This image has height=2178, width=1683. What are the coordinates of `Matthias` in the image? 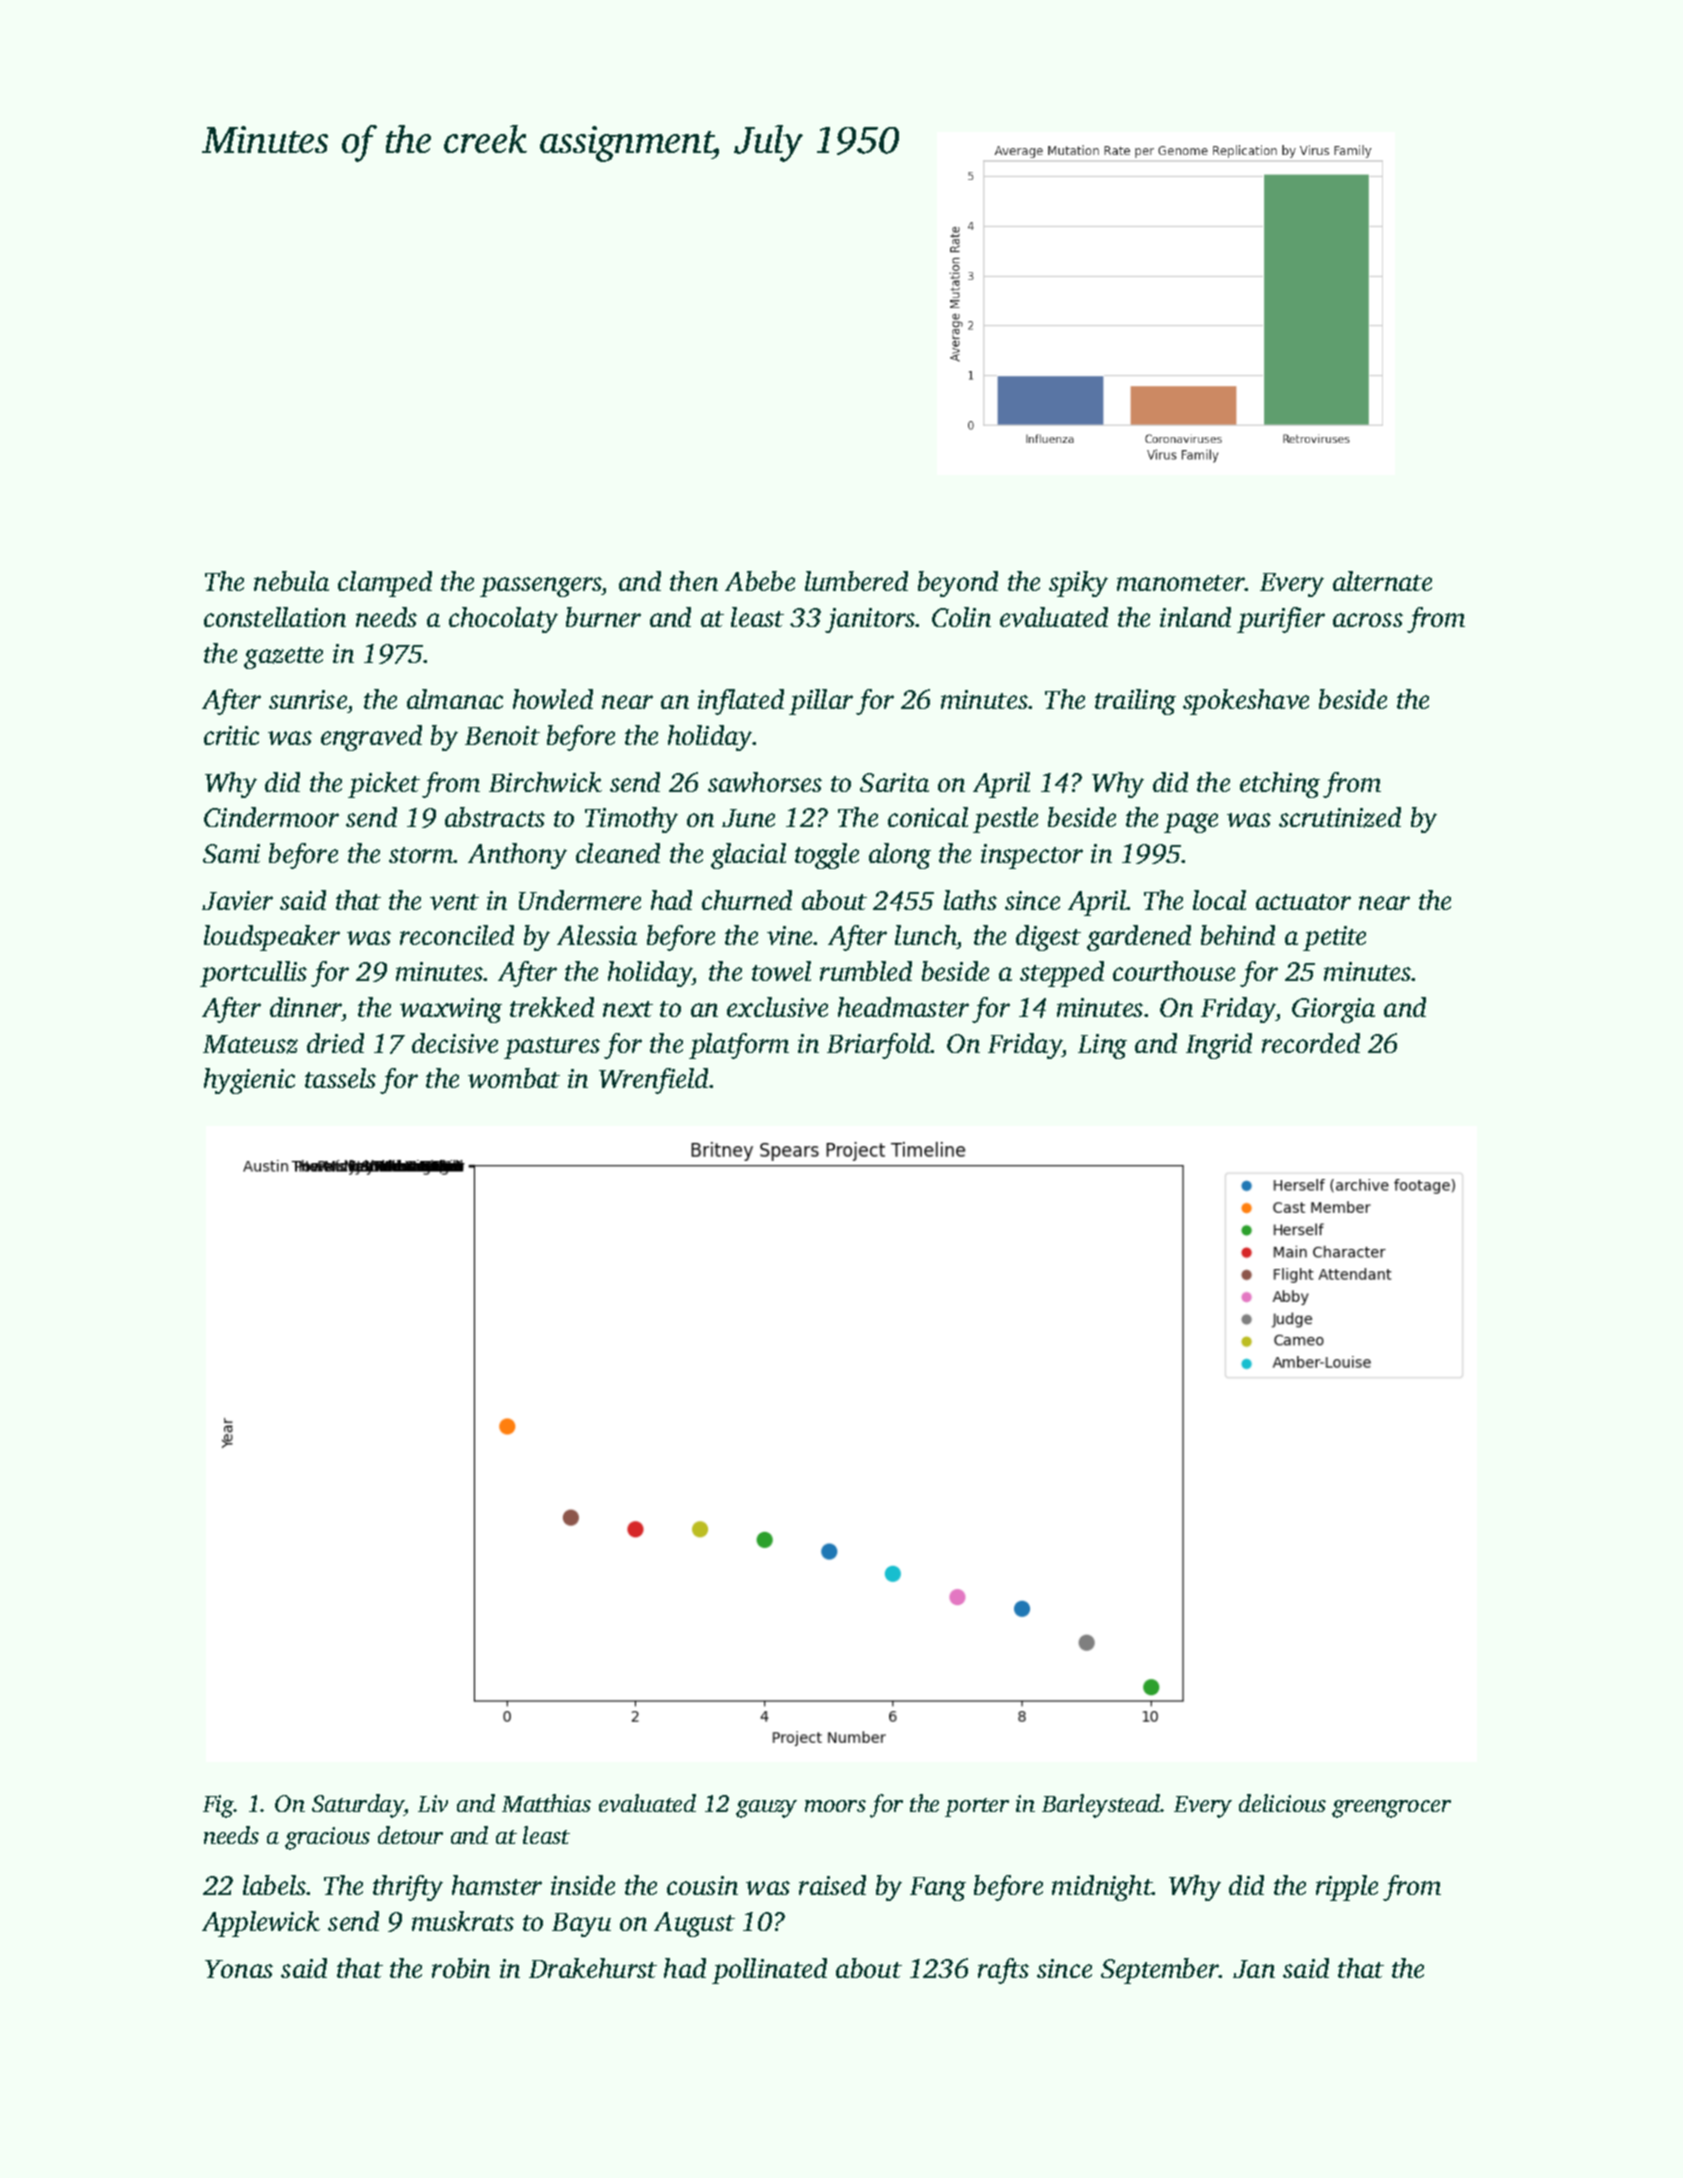 It's located at (546, 1803).
